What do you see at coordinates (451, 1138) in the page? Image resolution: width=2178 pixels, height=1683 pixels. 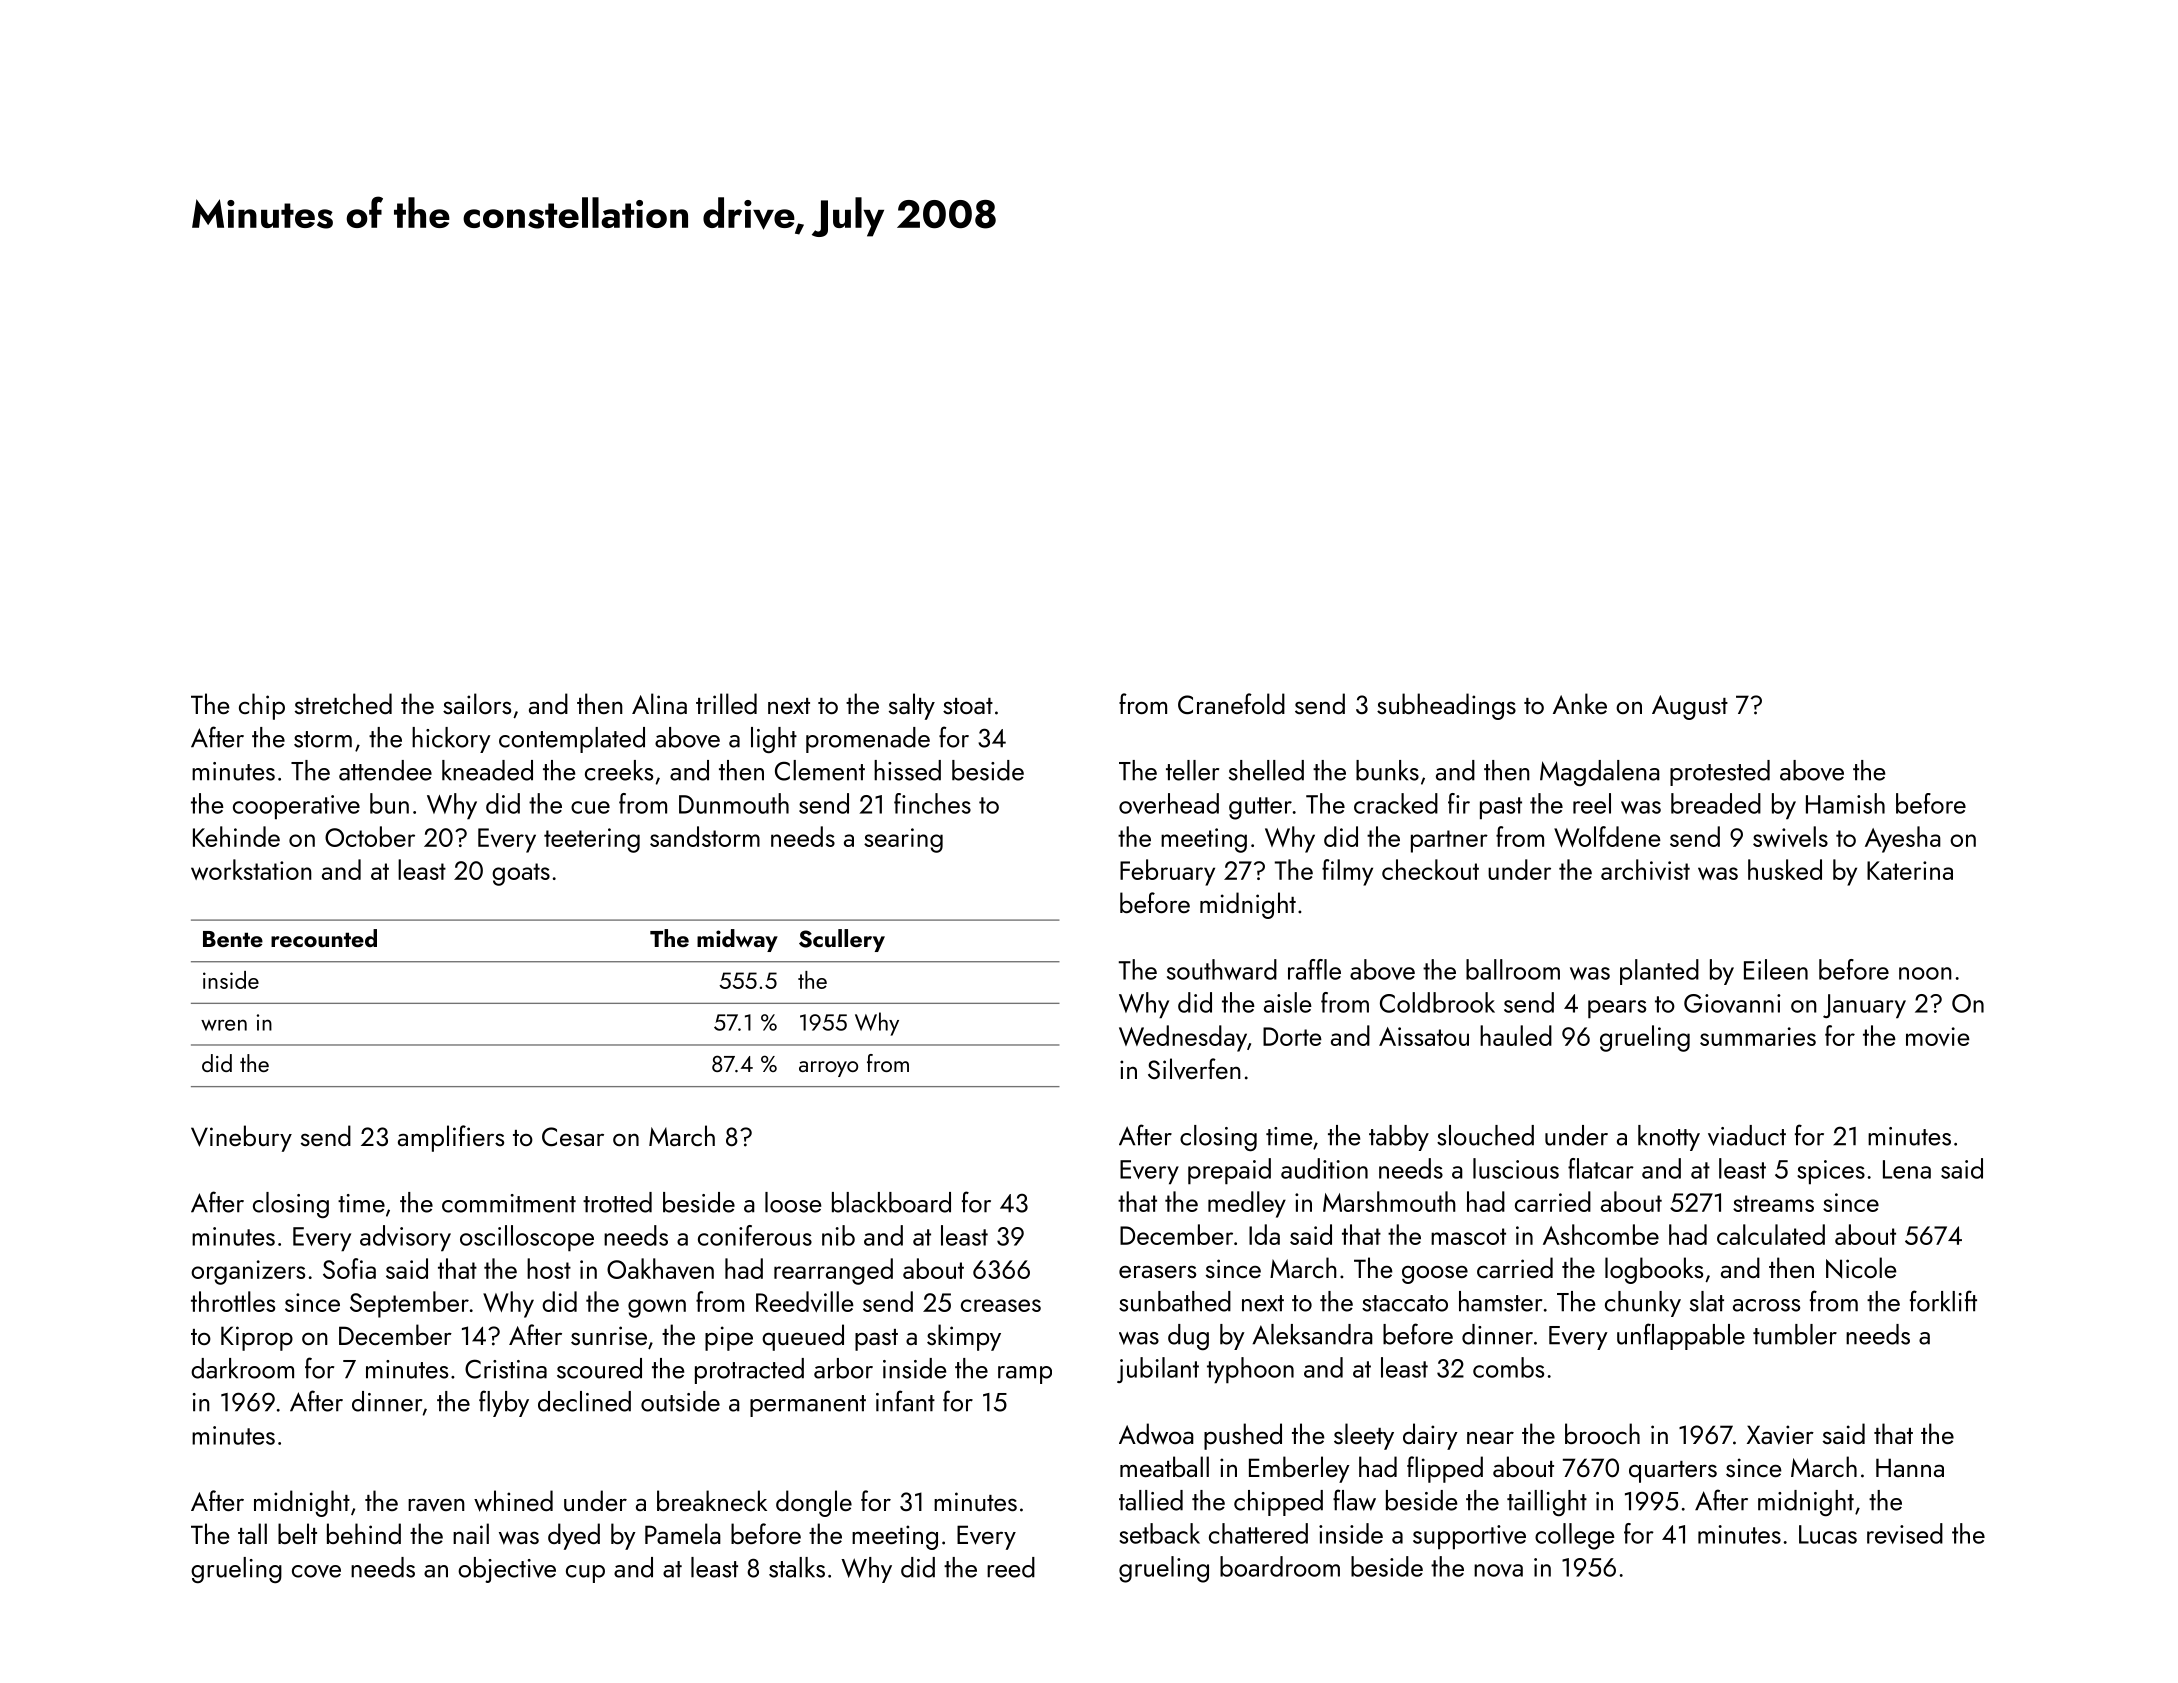 I see `amplifiers` at bounding box center [451, 1138].
